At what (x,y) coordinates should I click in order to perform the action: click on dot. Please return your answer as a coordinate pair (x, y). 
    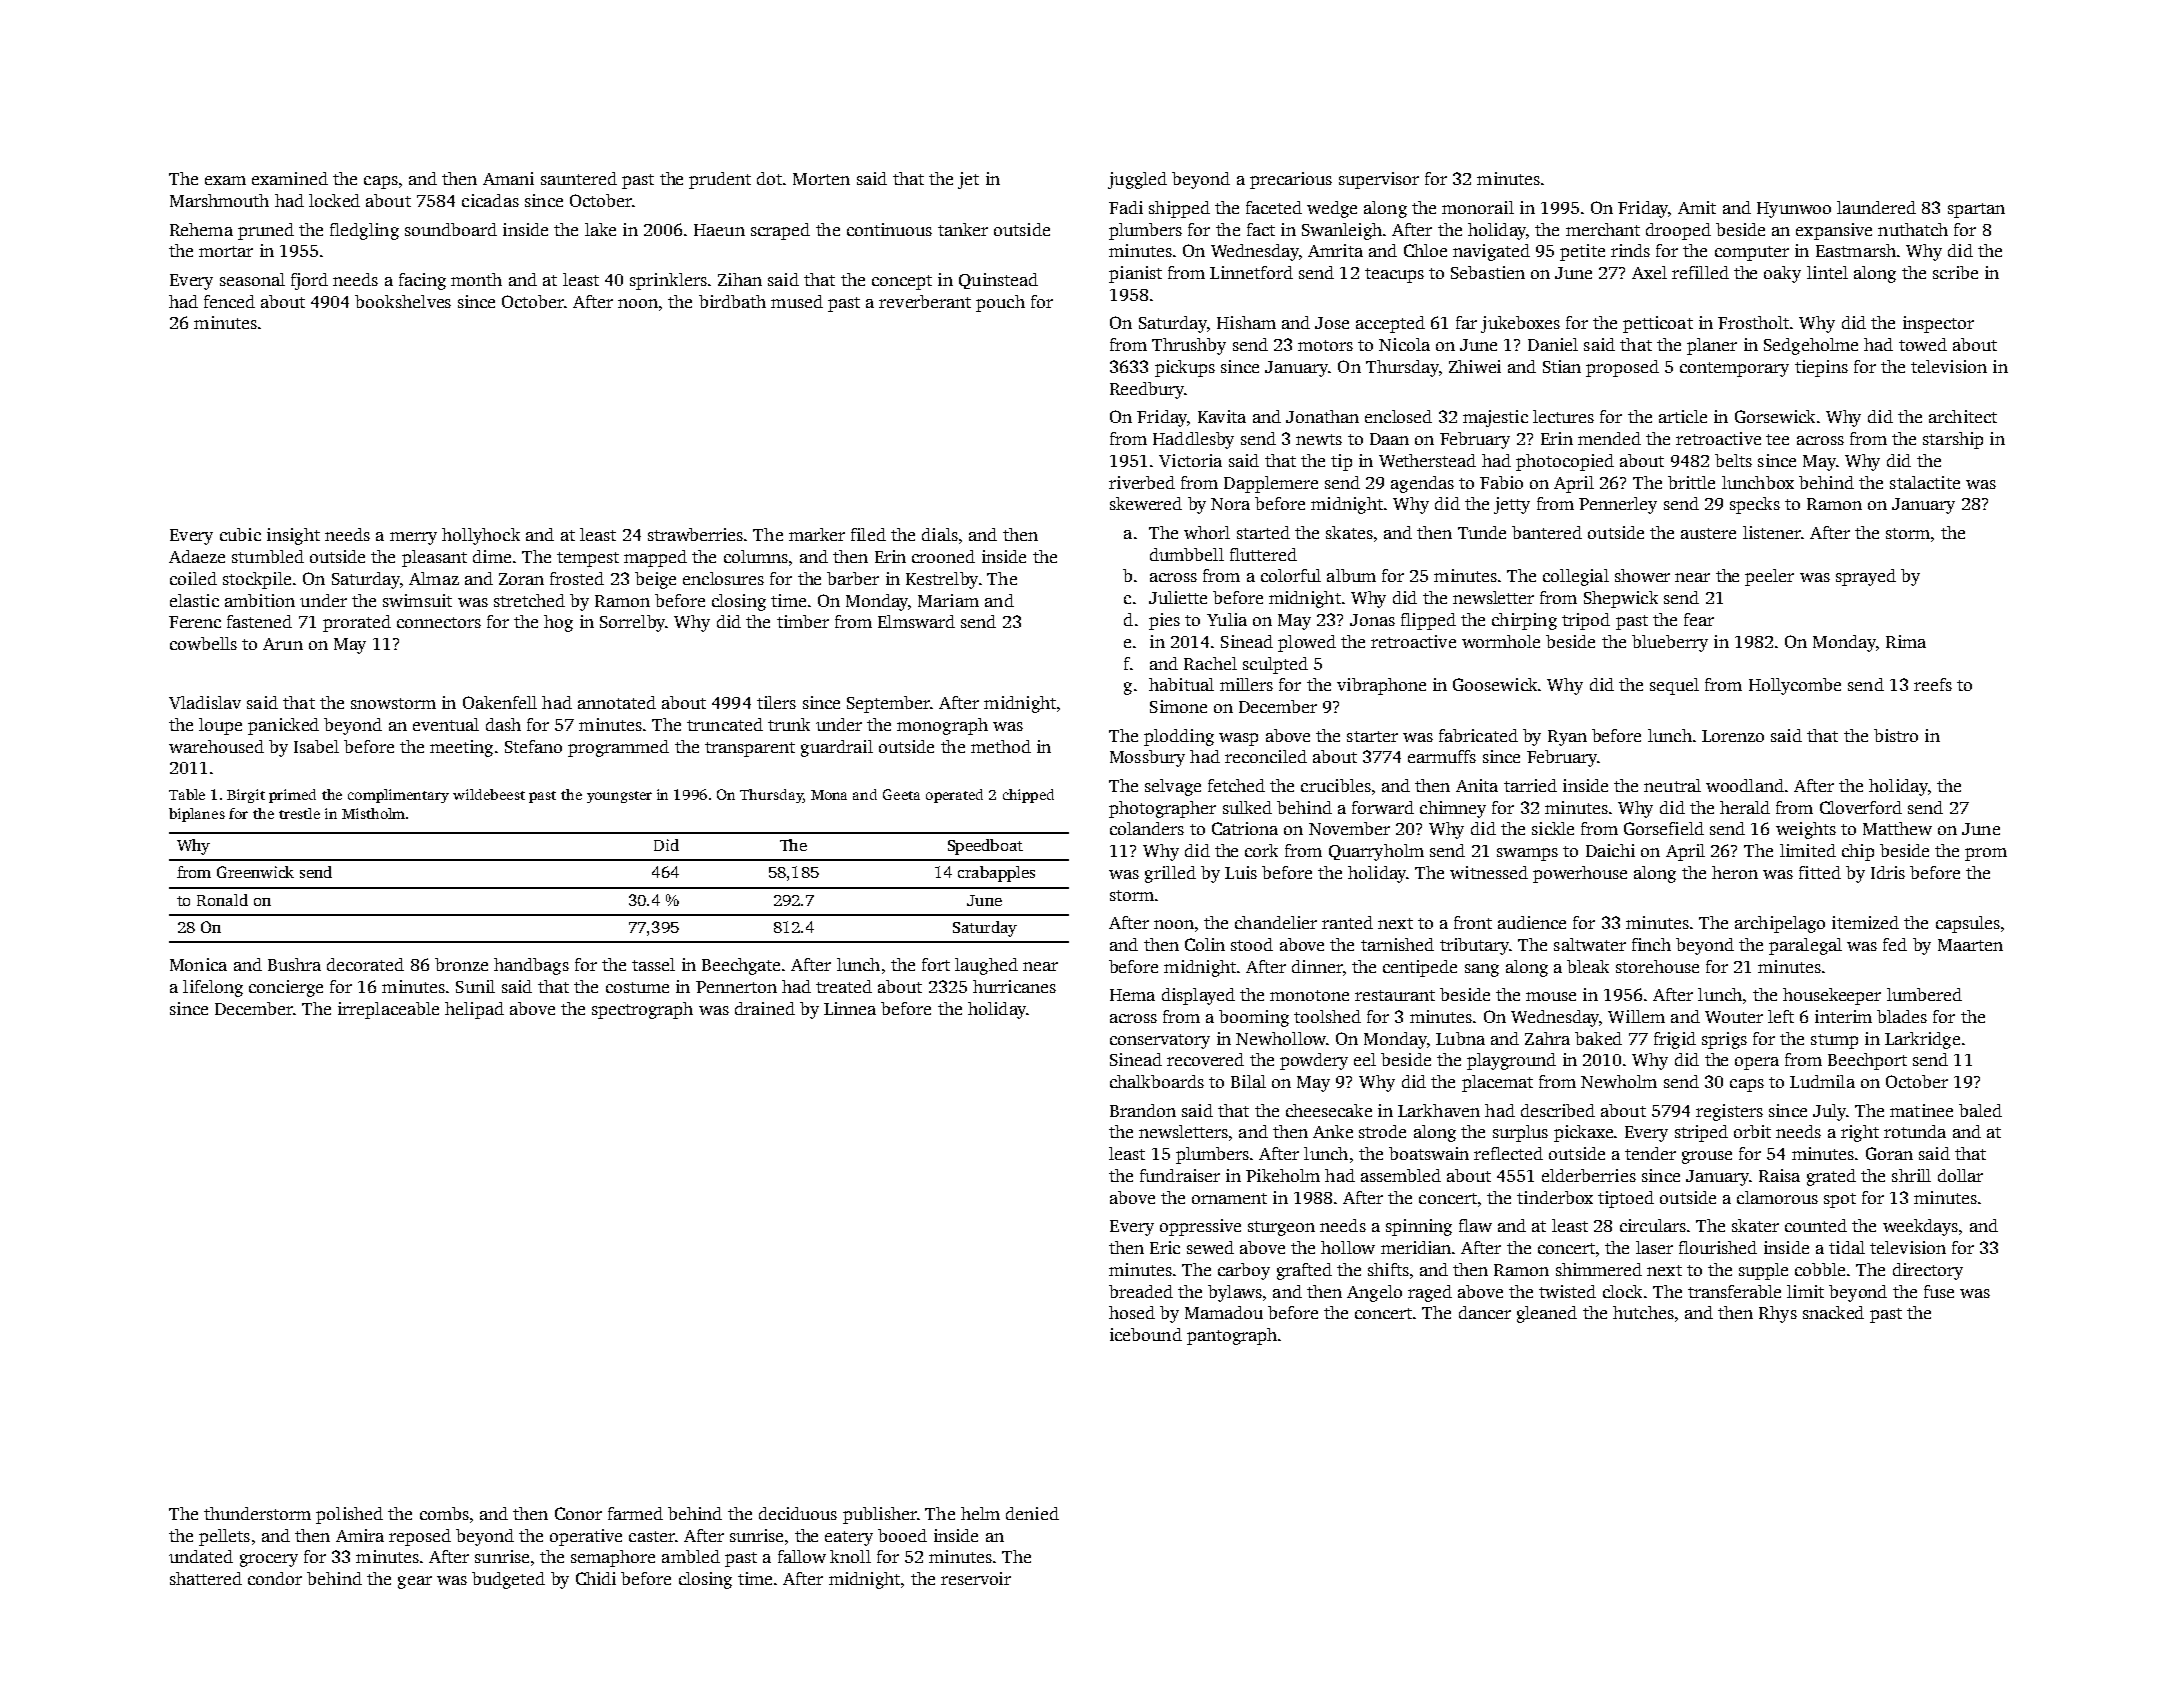
    Looking at the image, I should click on (770, 178).
